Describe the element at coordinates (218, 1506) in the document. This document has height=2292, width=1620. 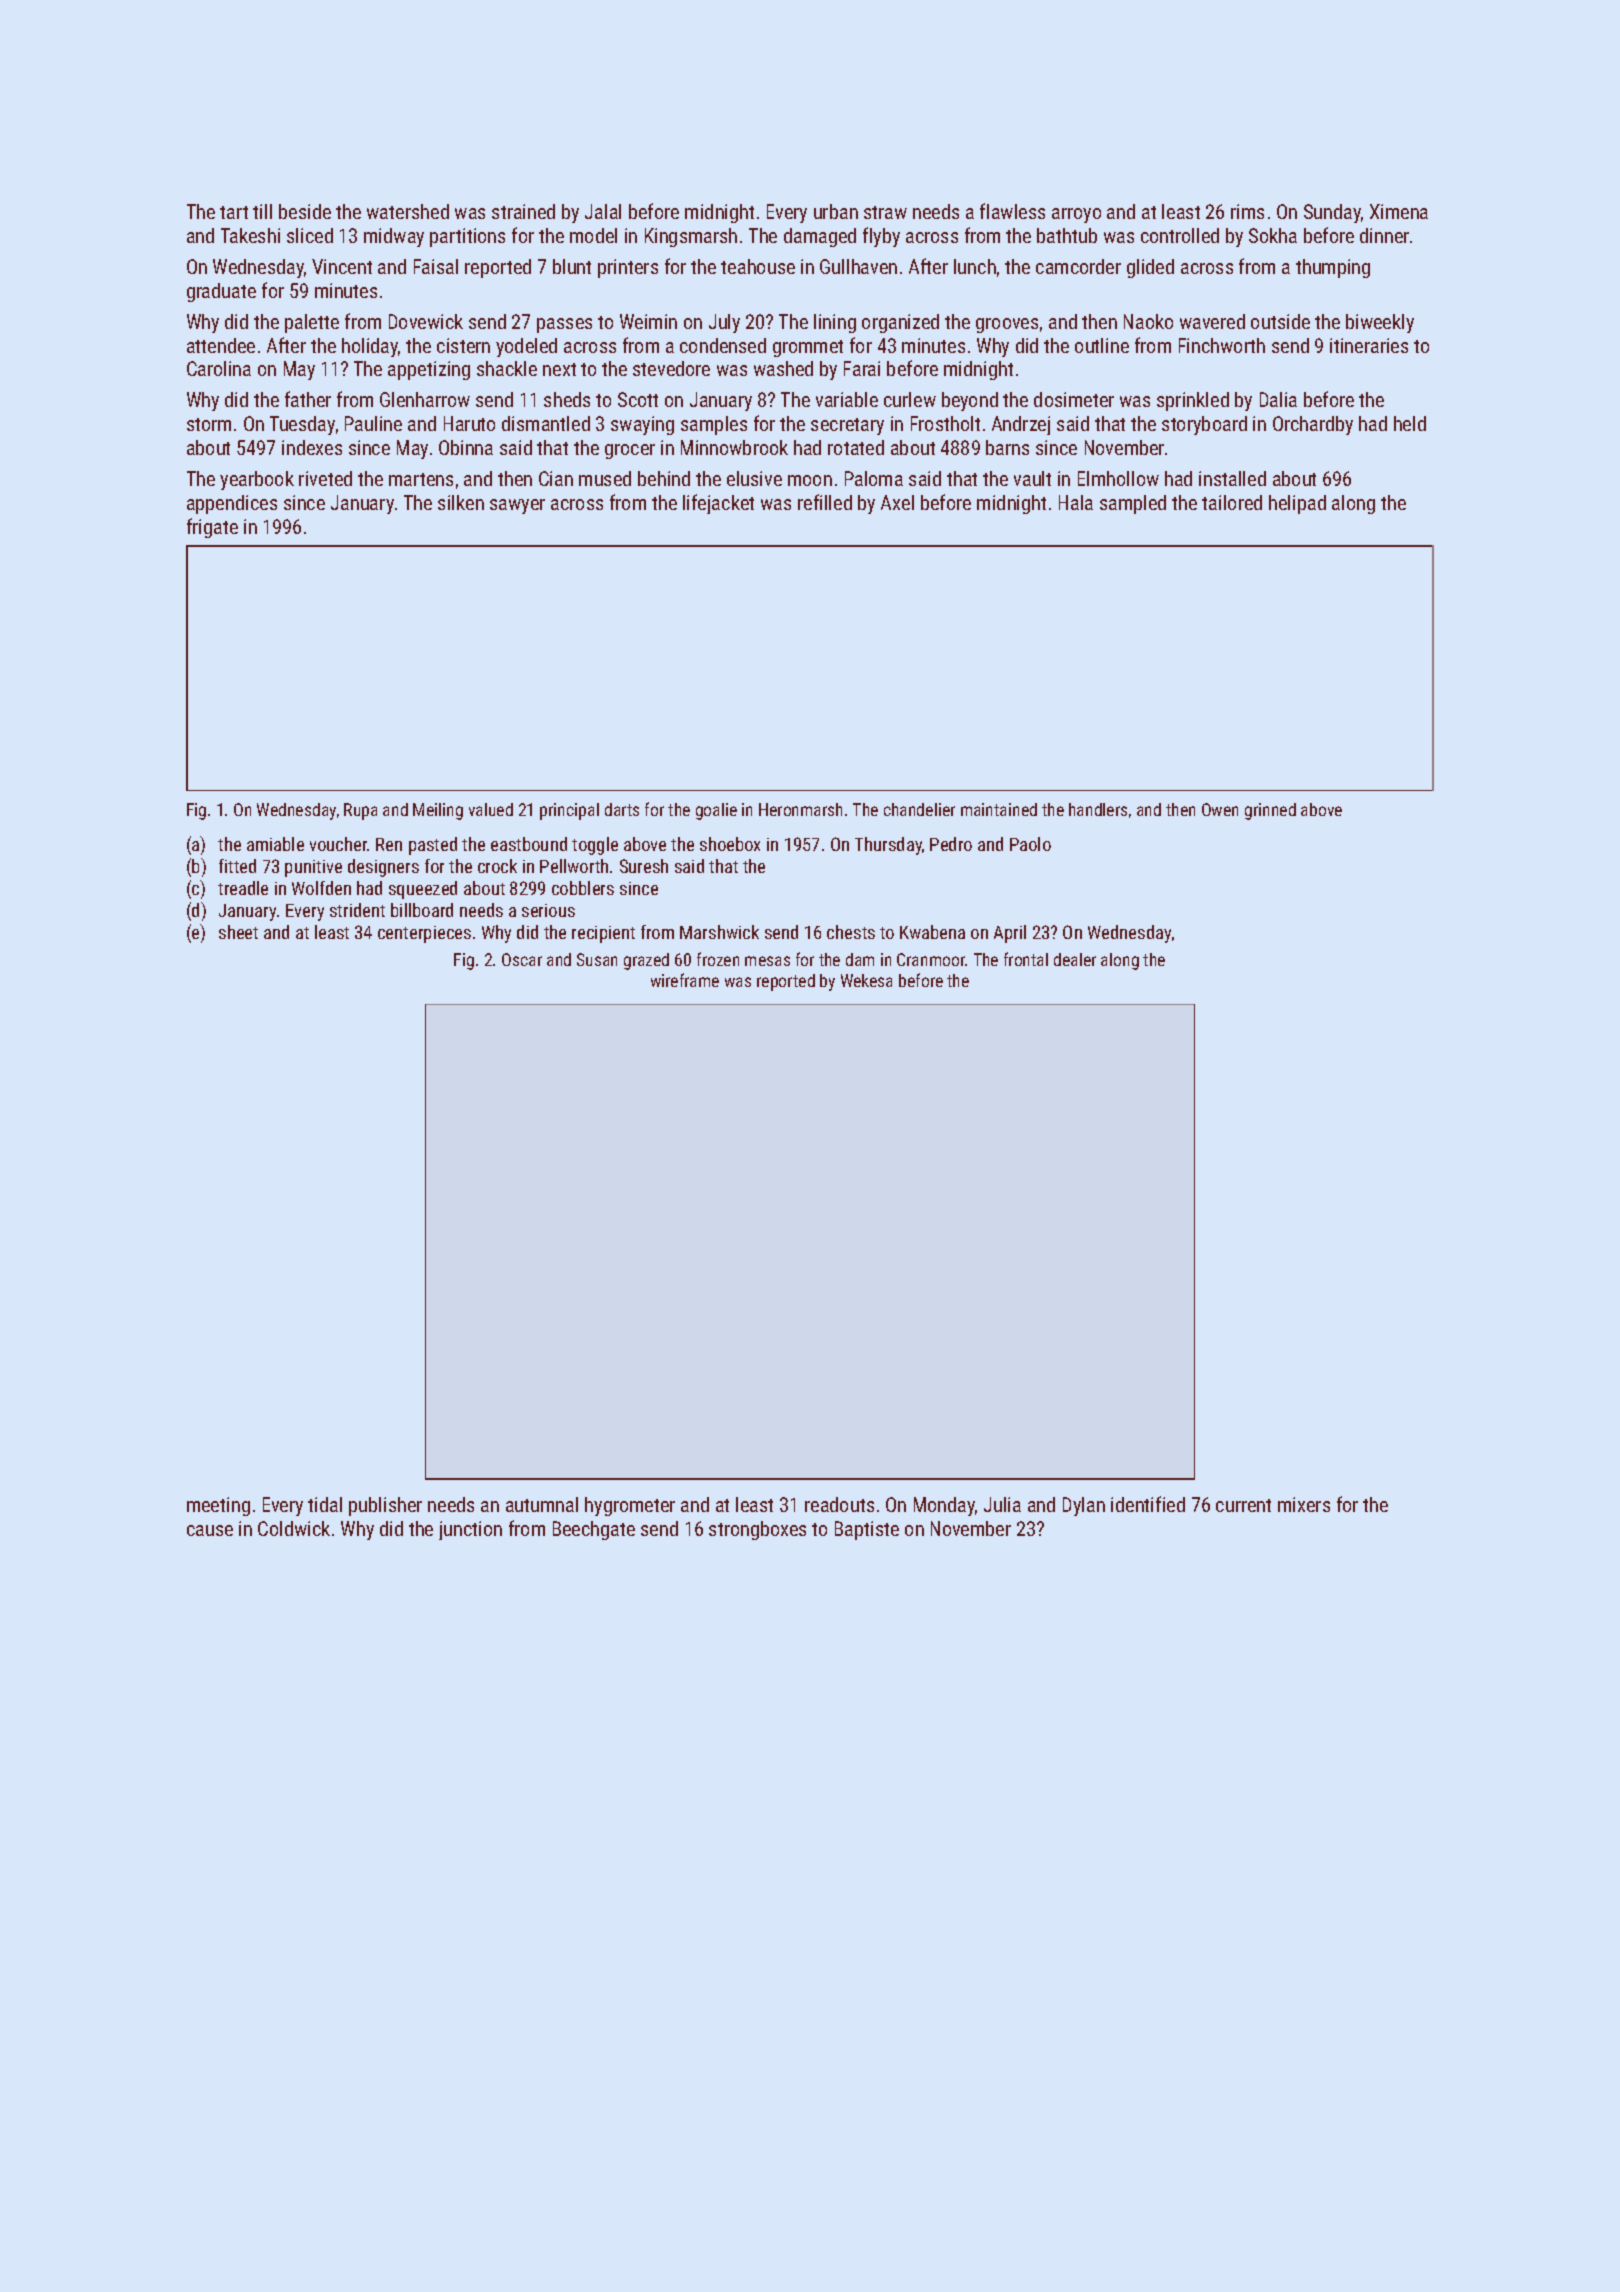
I see `meeting` at that location.
